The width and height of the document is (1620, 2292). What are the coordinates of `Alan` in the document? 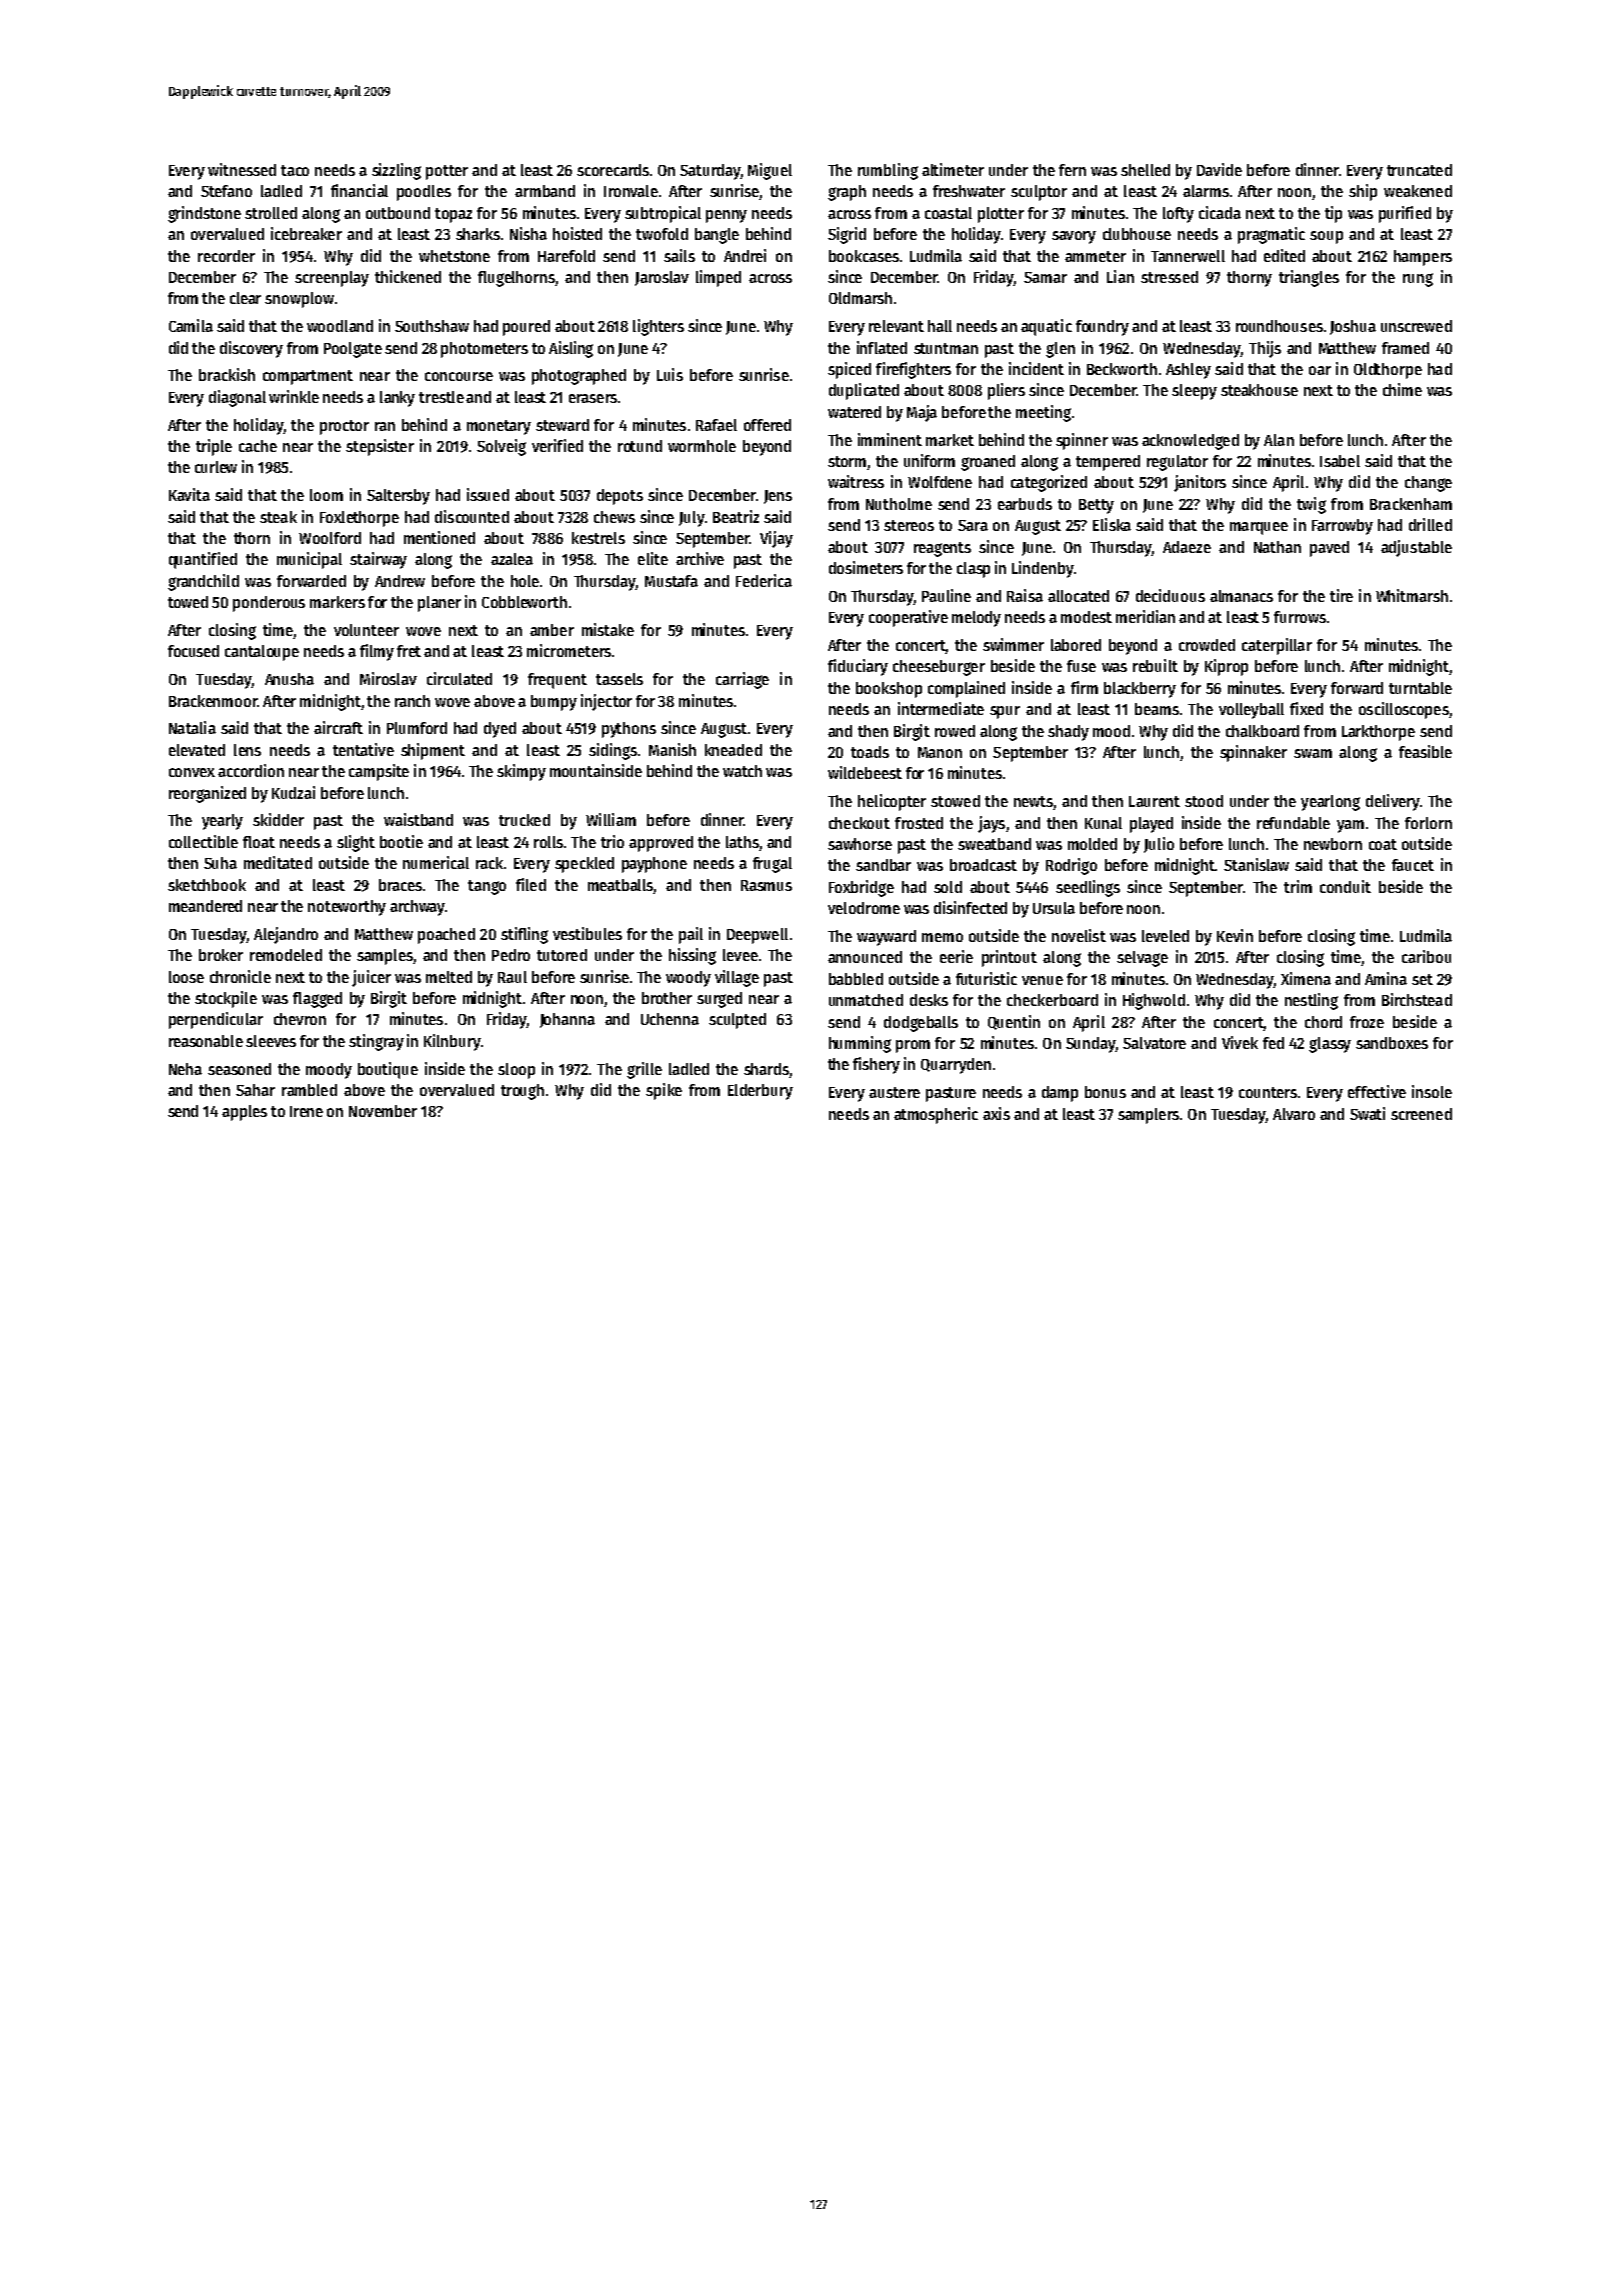 It's located at (1279, 440).
